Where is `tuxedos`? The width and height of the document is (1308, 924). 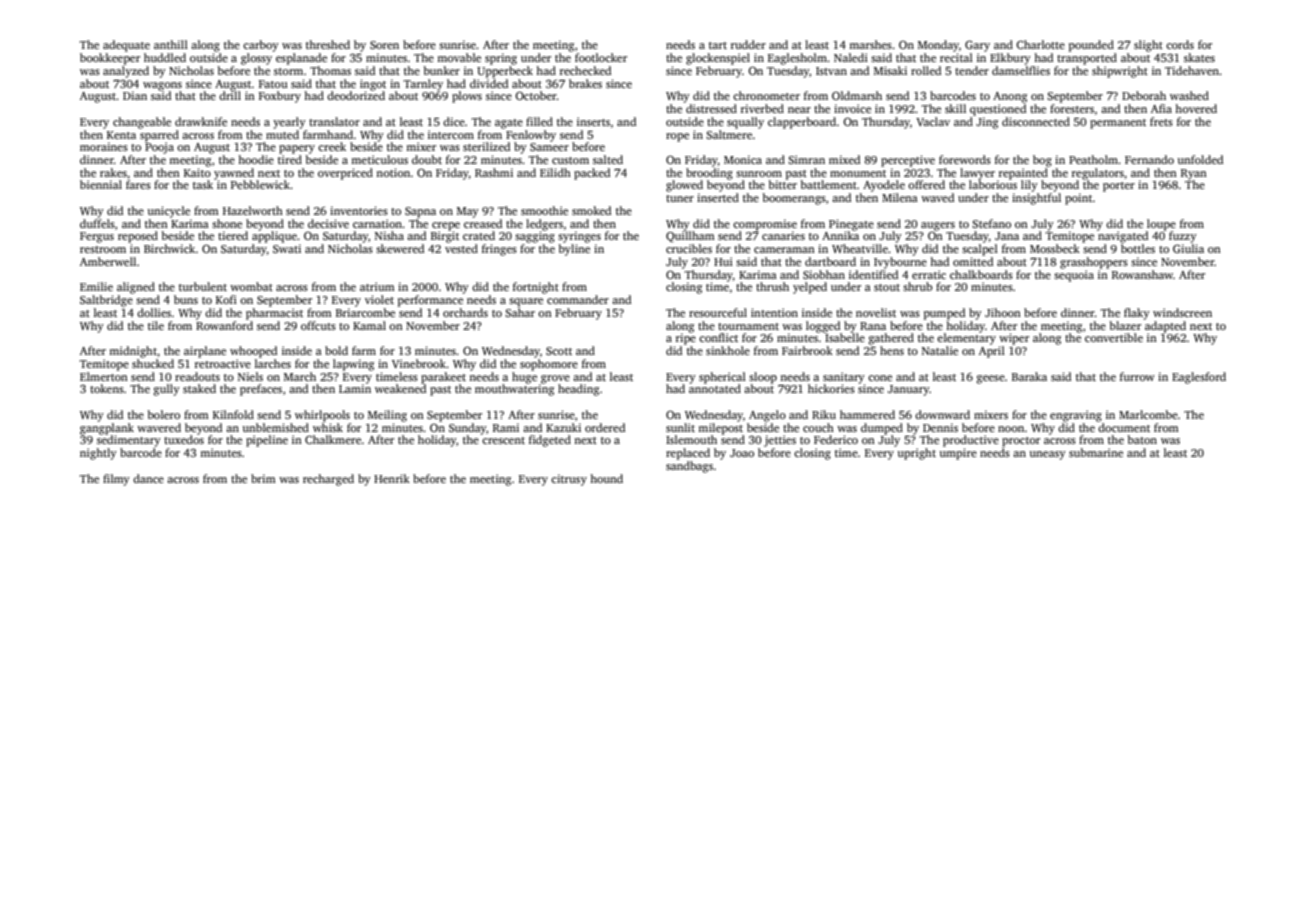 tuxedos is located at coordinates (184, 439).
